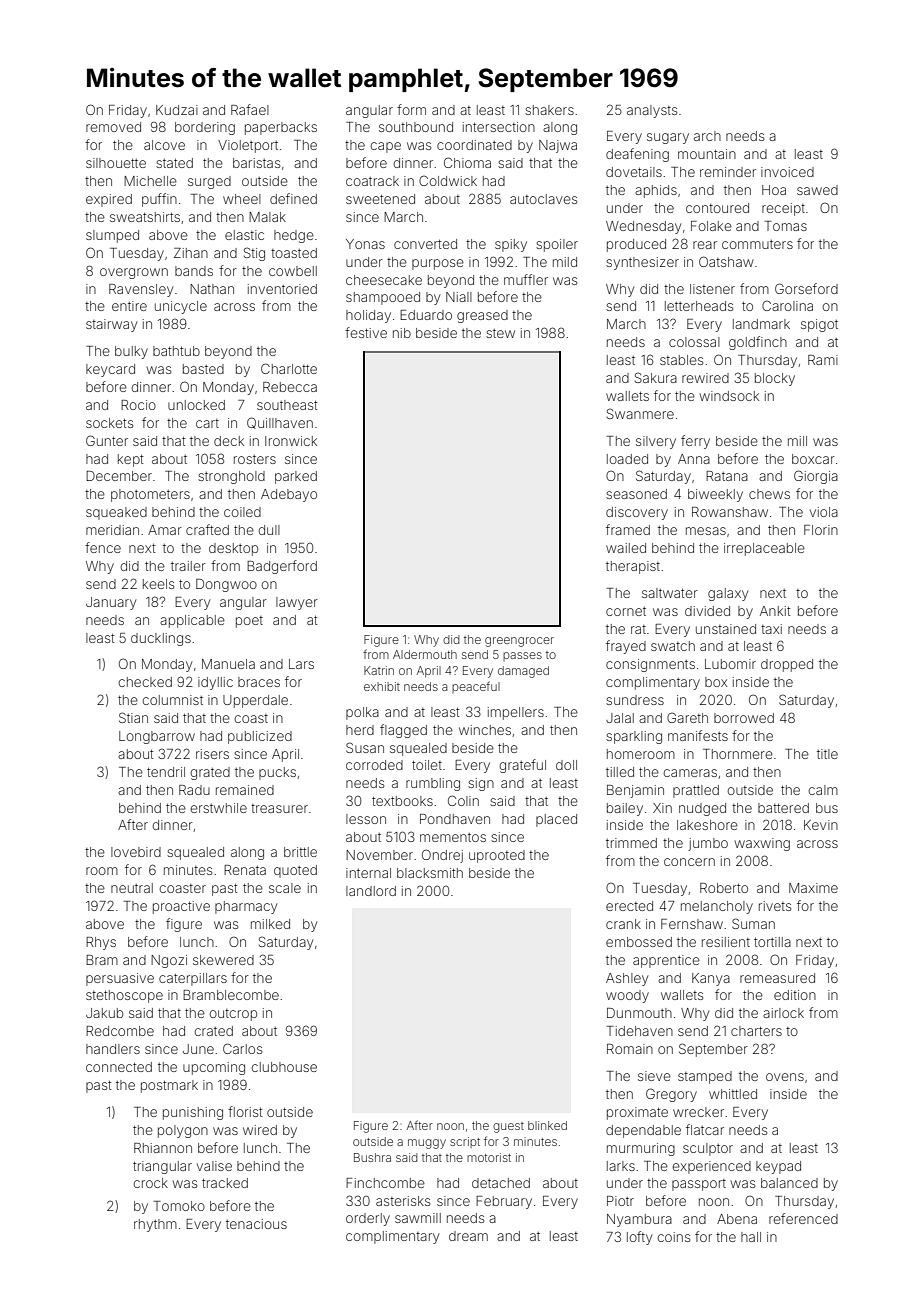  What do you see at coordinates (250, 109) in the screenshot?
I see `Rafael` at bounding box center [250, 109].
